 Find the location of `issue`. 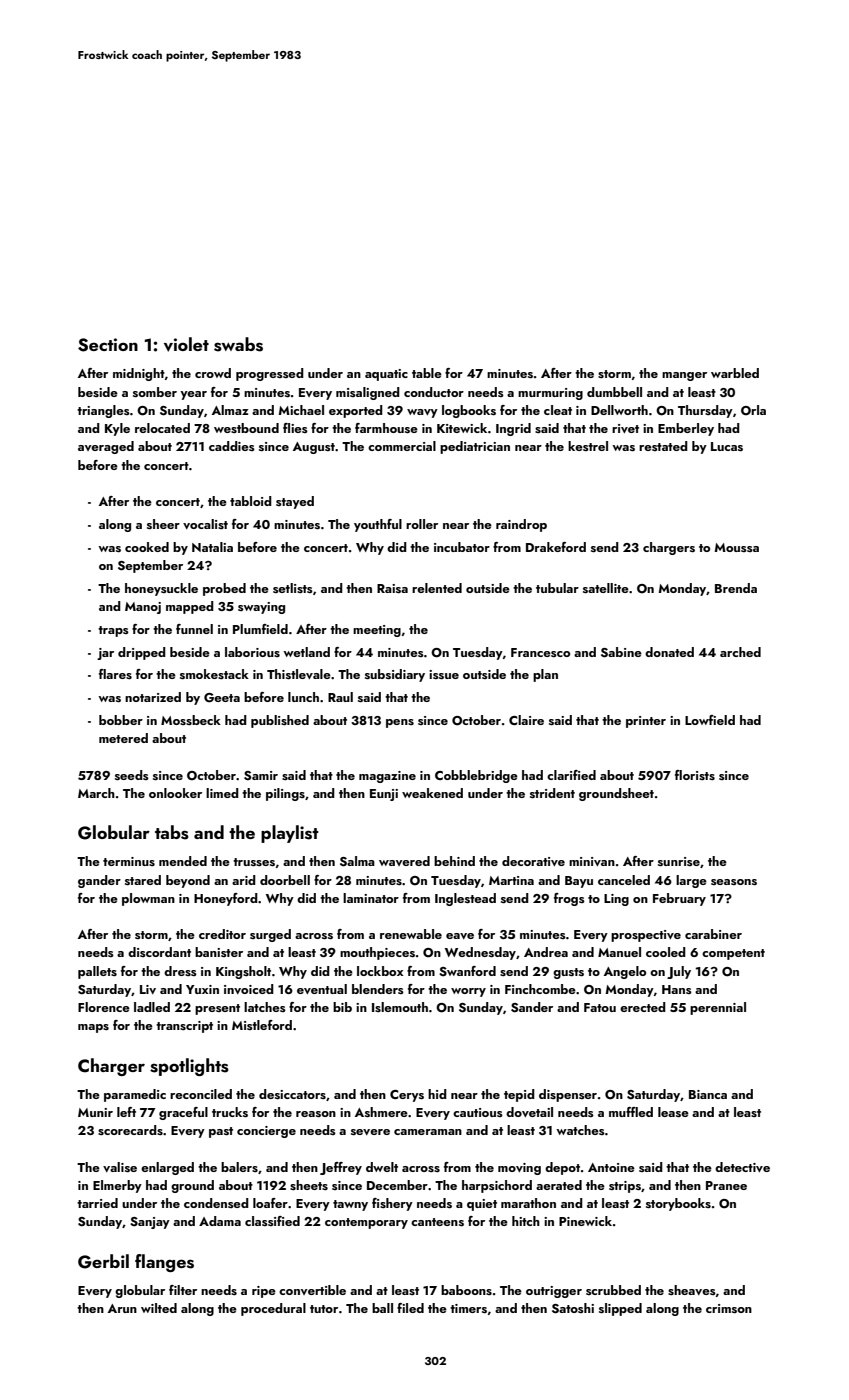

issue is located at coordinates (444, 674).
